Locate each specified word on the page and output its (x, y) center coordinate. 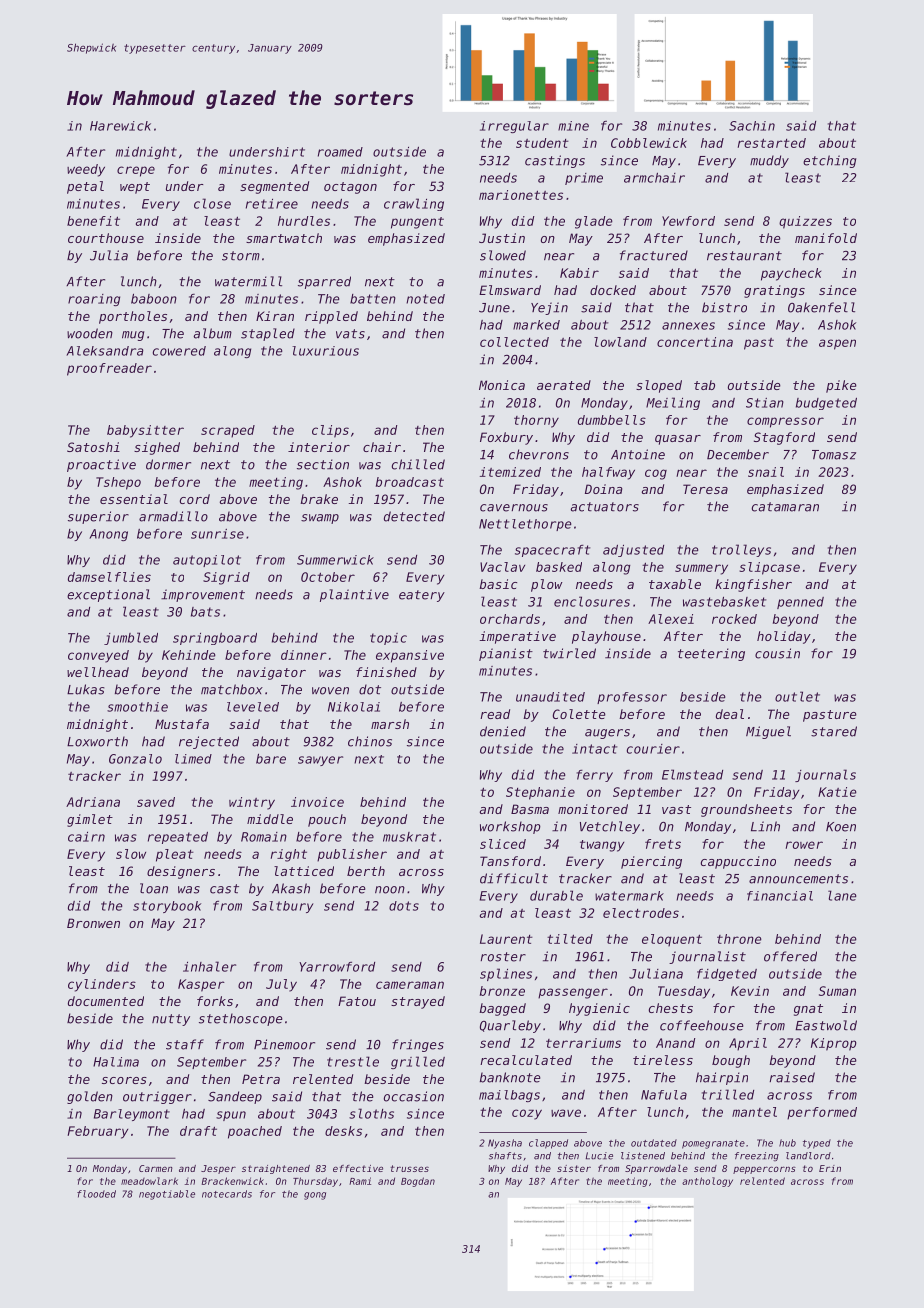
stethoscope (241, 1019)
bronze (502, 991)
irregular (514, 127)
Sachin (752, 126)
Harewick (120, 126)
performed (822, 1113)
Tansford (510, 861)
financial (780, 896)
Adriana (93, 802)
